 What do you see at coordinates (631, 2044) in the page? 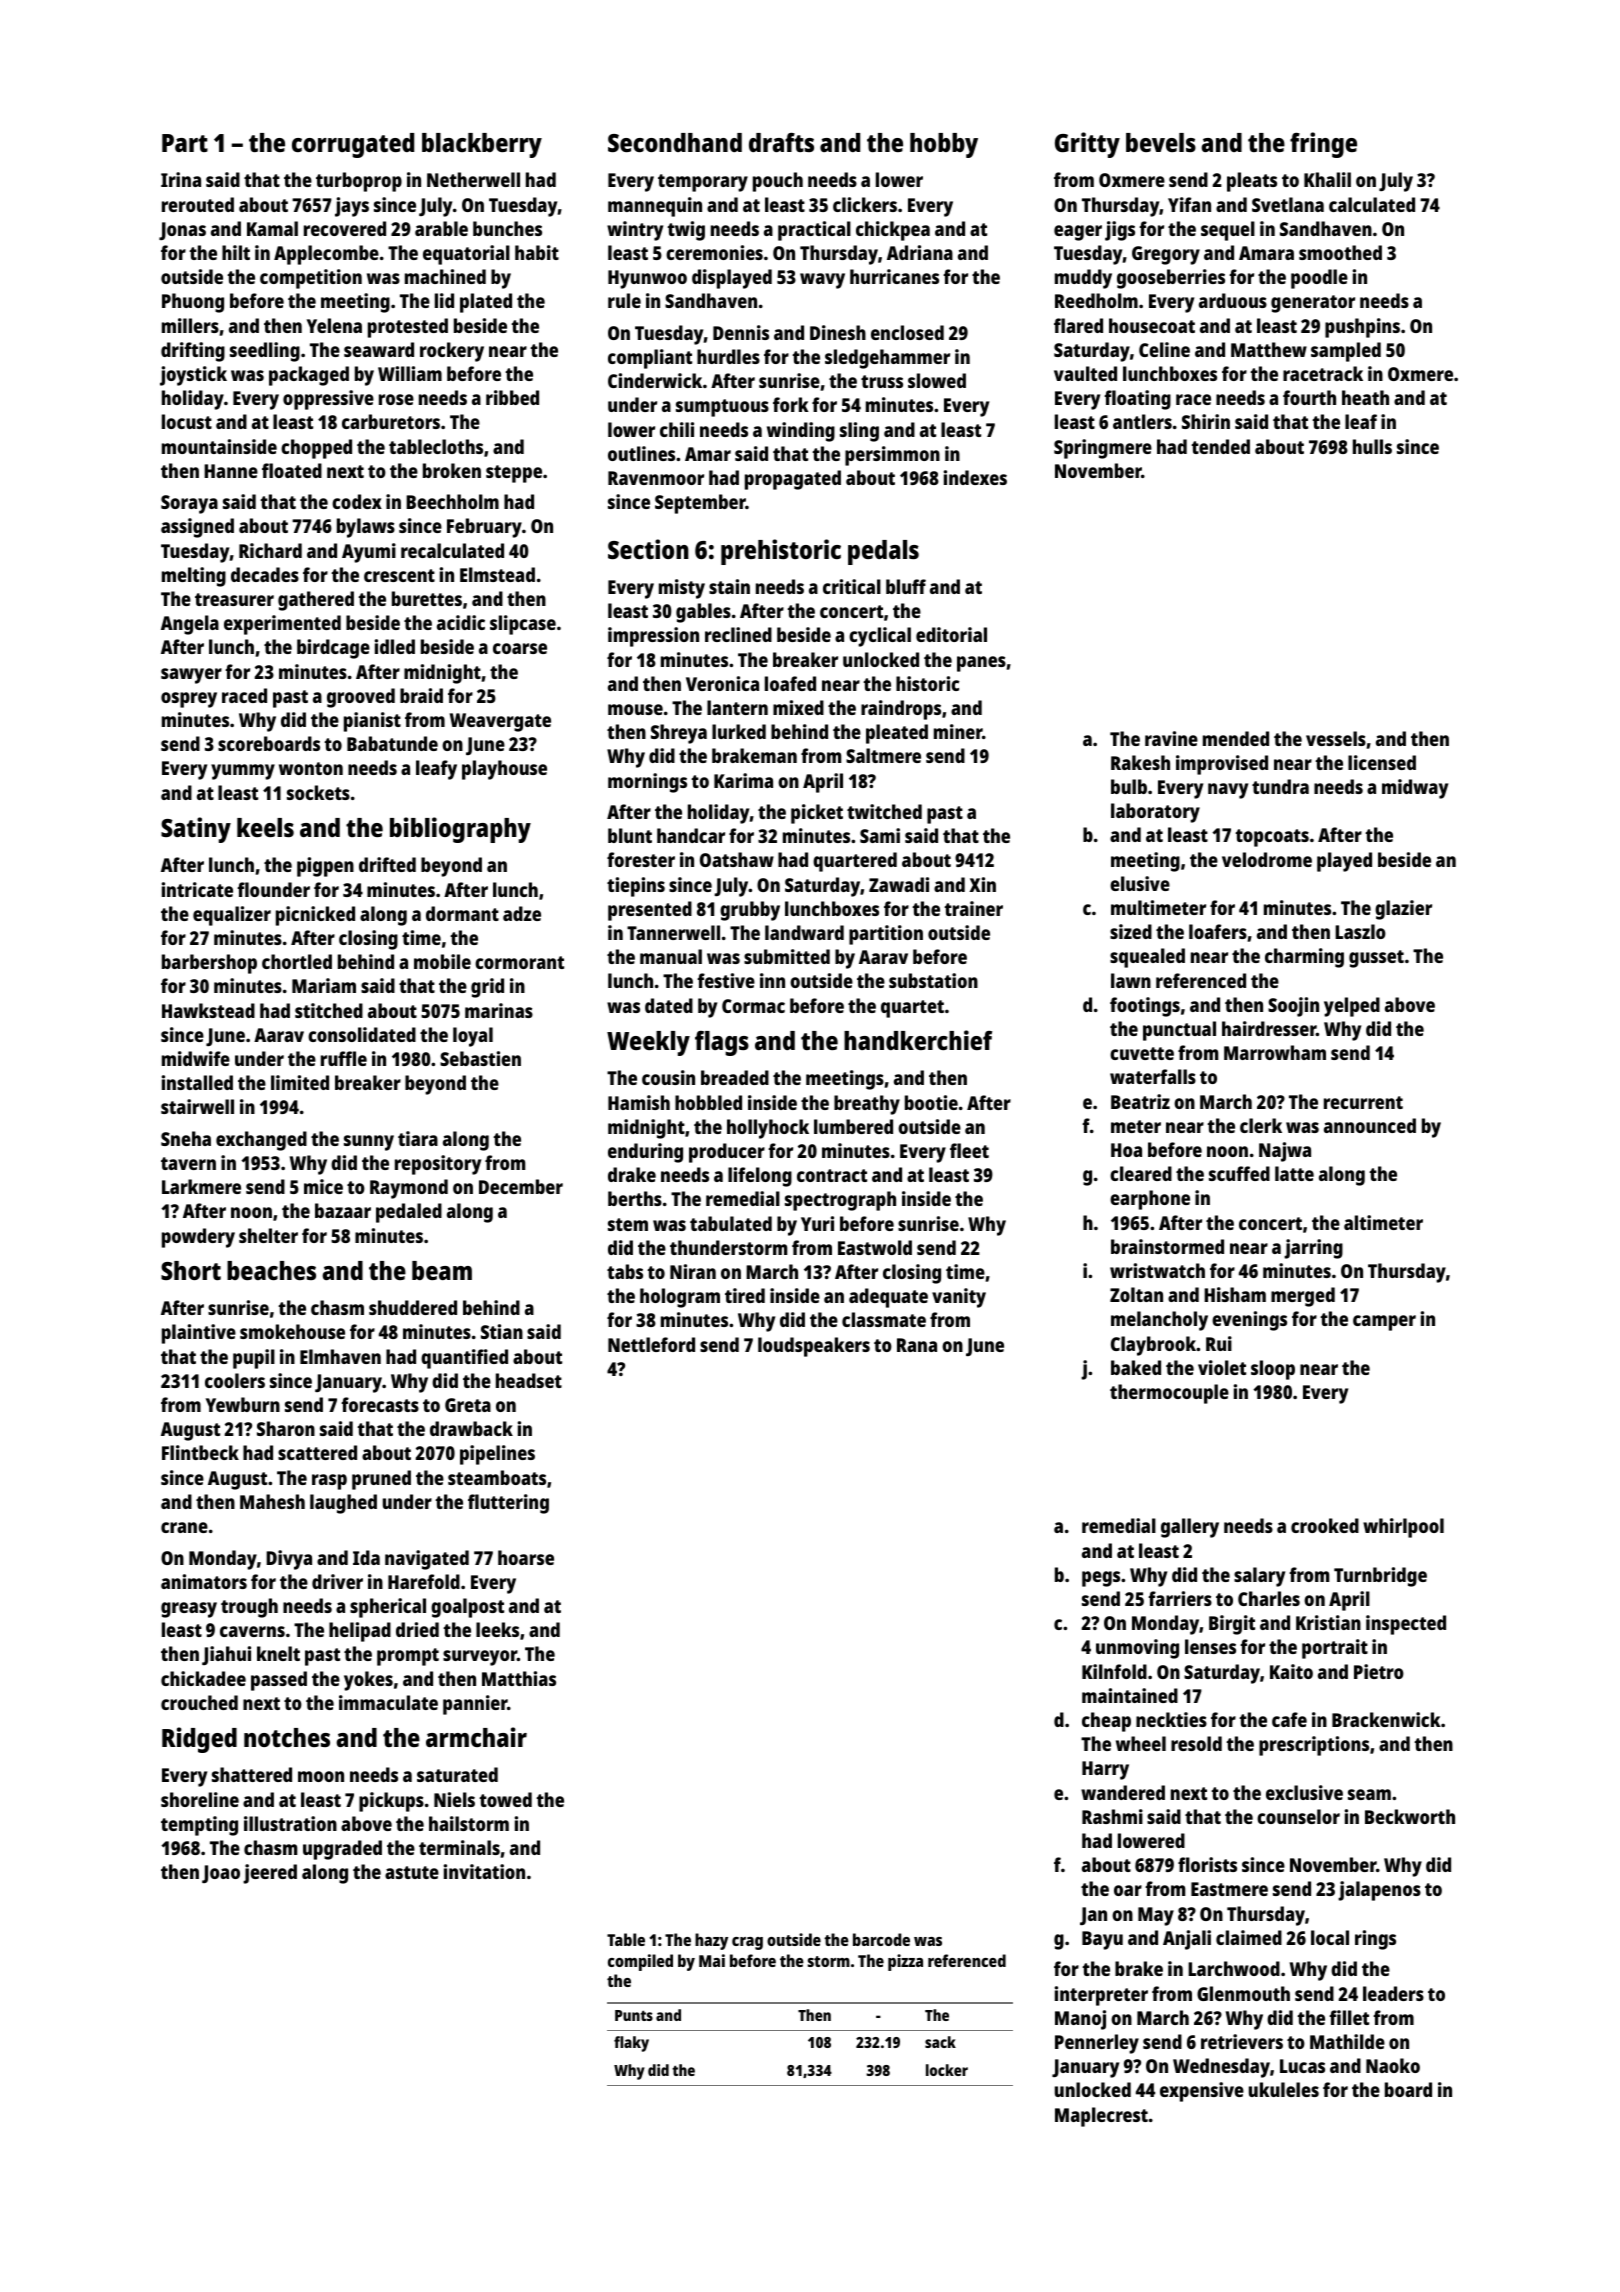
I see `flaky` at bounding box center [631, 2044].
